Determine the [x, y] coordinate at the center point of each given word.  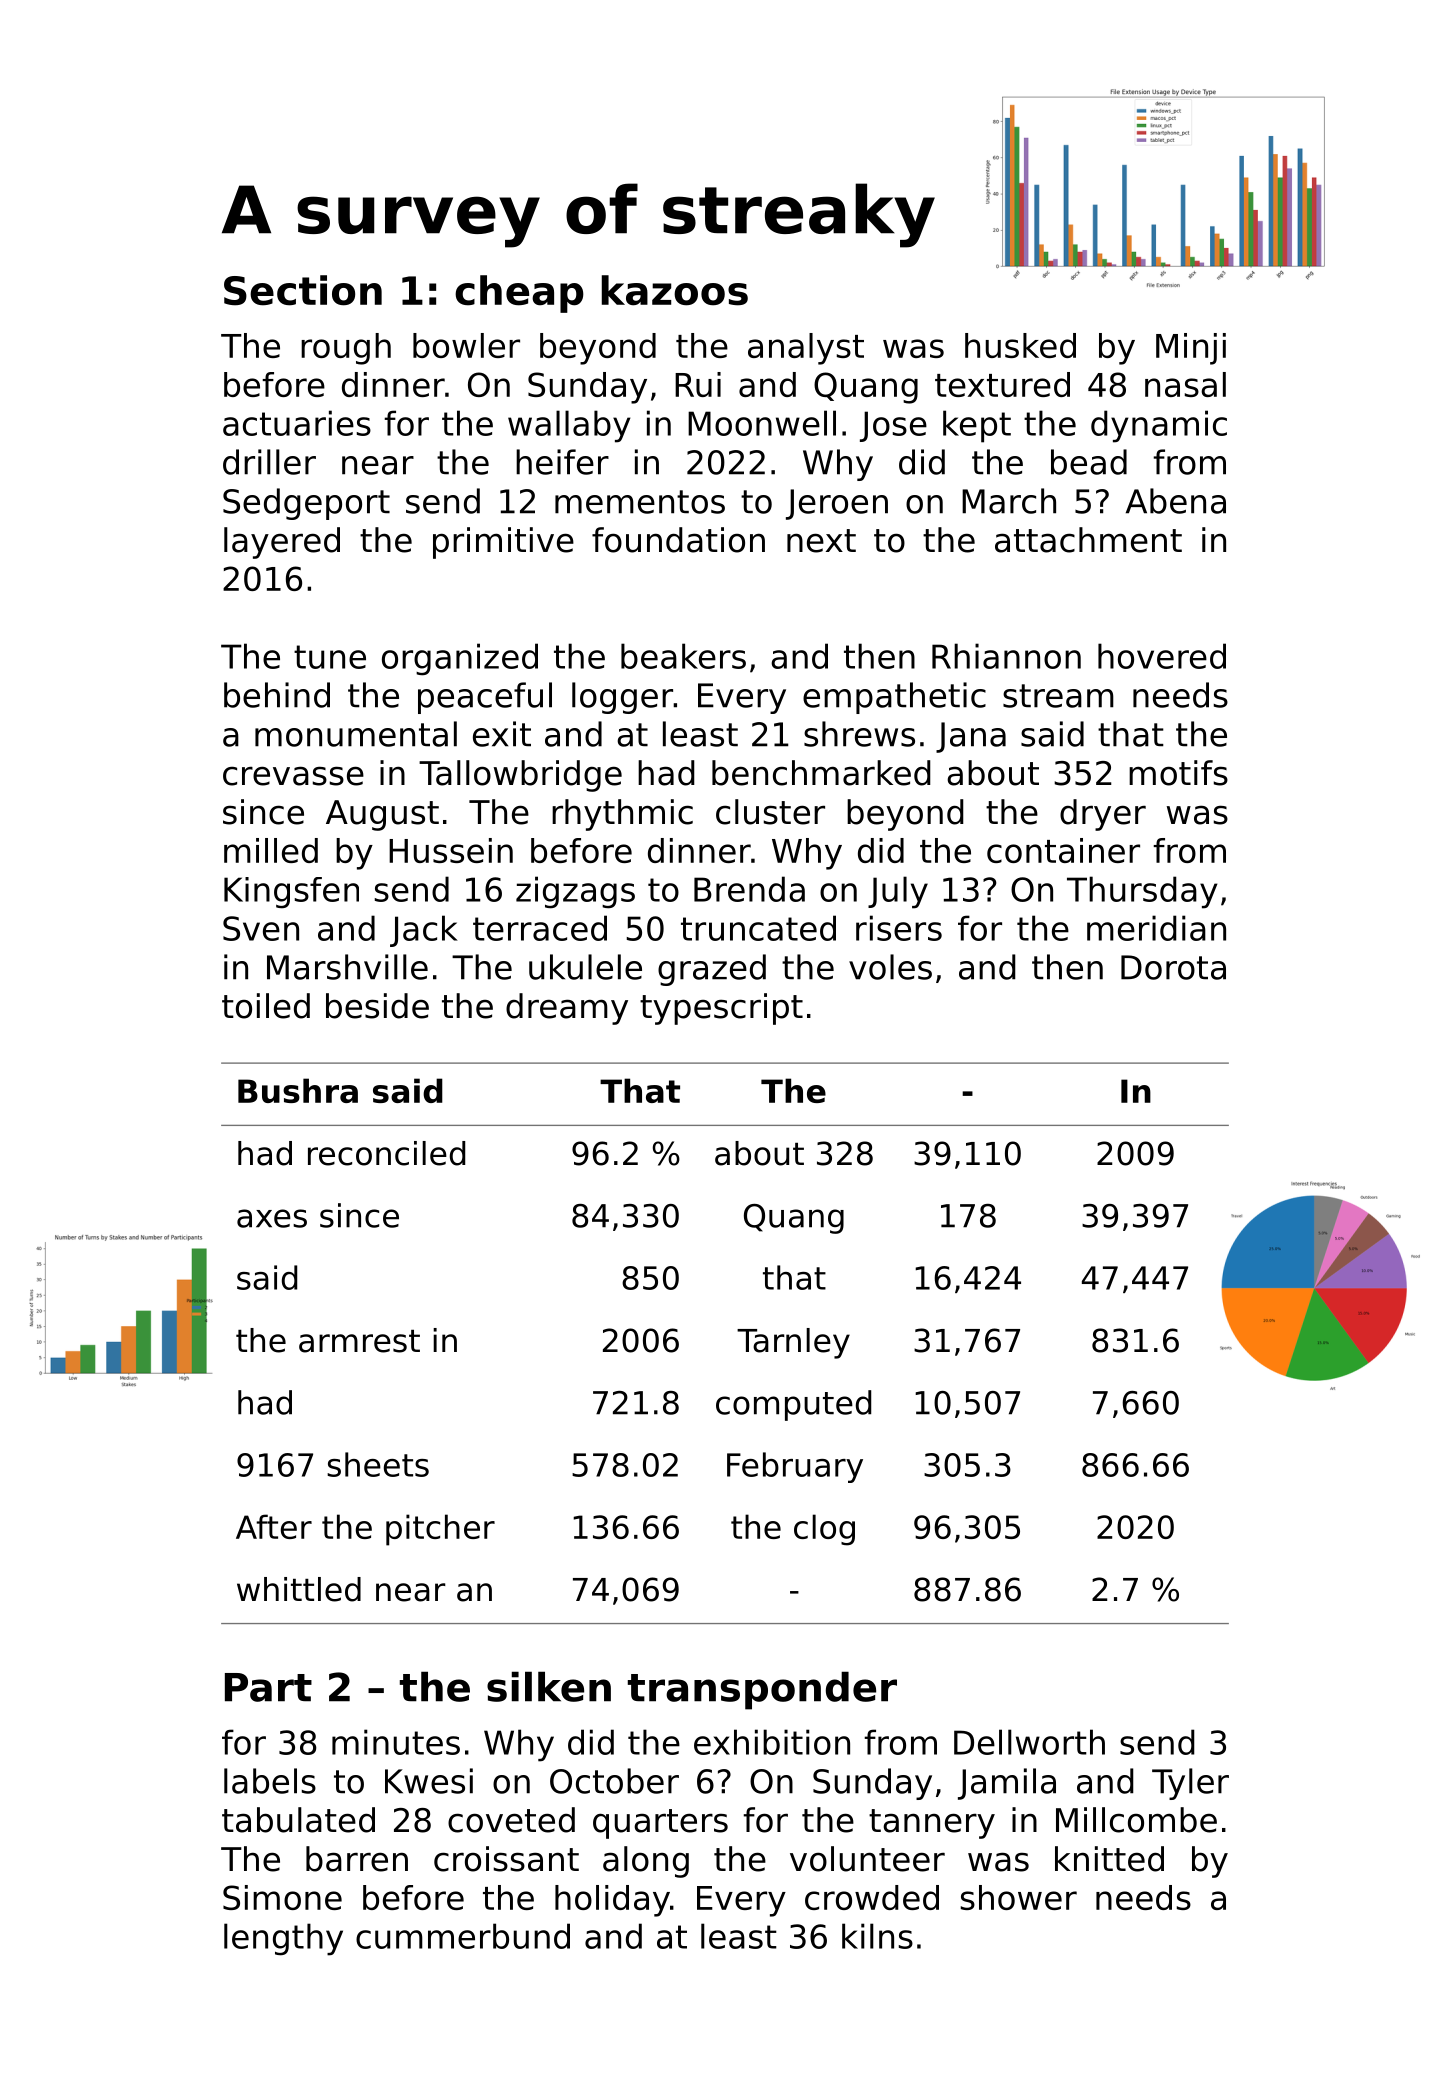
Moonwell [762, 423]
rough [346, 349]
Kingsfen [291, 893]
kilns [877, 1936]
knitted [1109, 1859]
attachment [1088, 540]
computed [793, 1405]
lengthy [283, 1939]
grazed [712, 970]
